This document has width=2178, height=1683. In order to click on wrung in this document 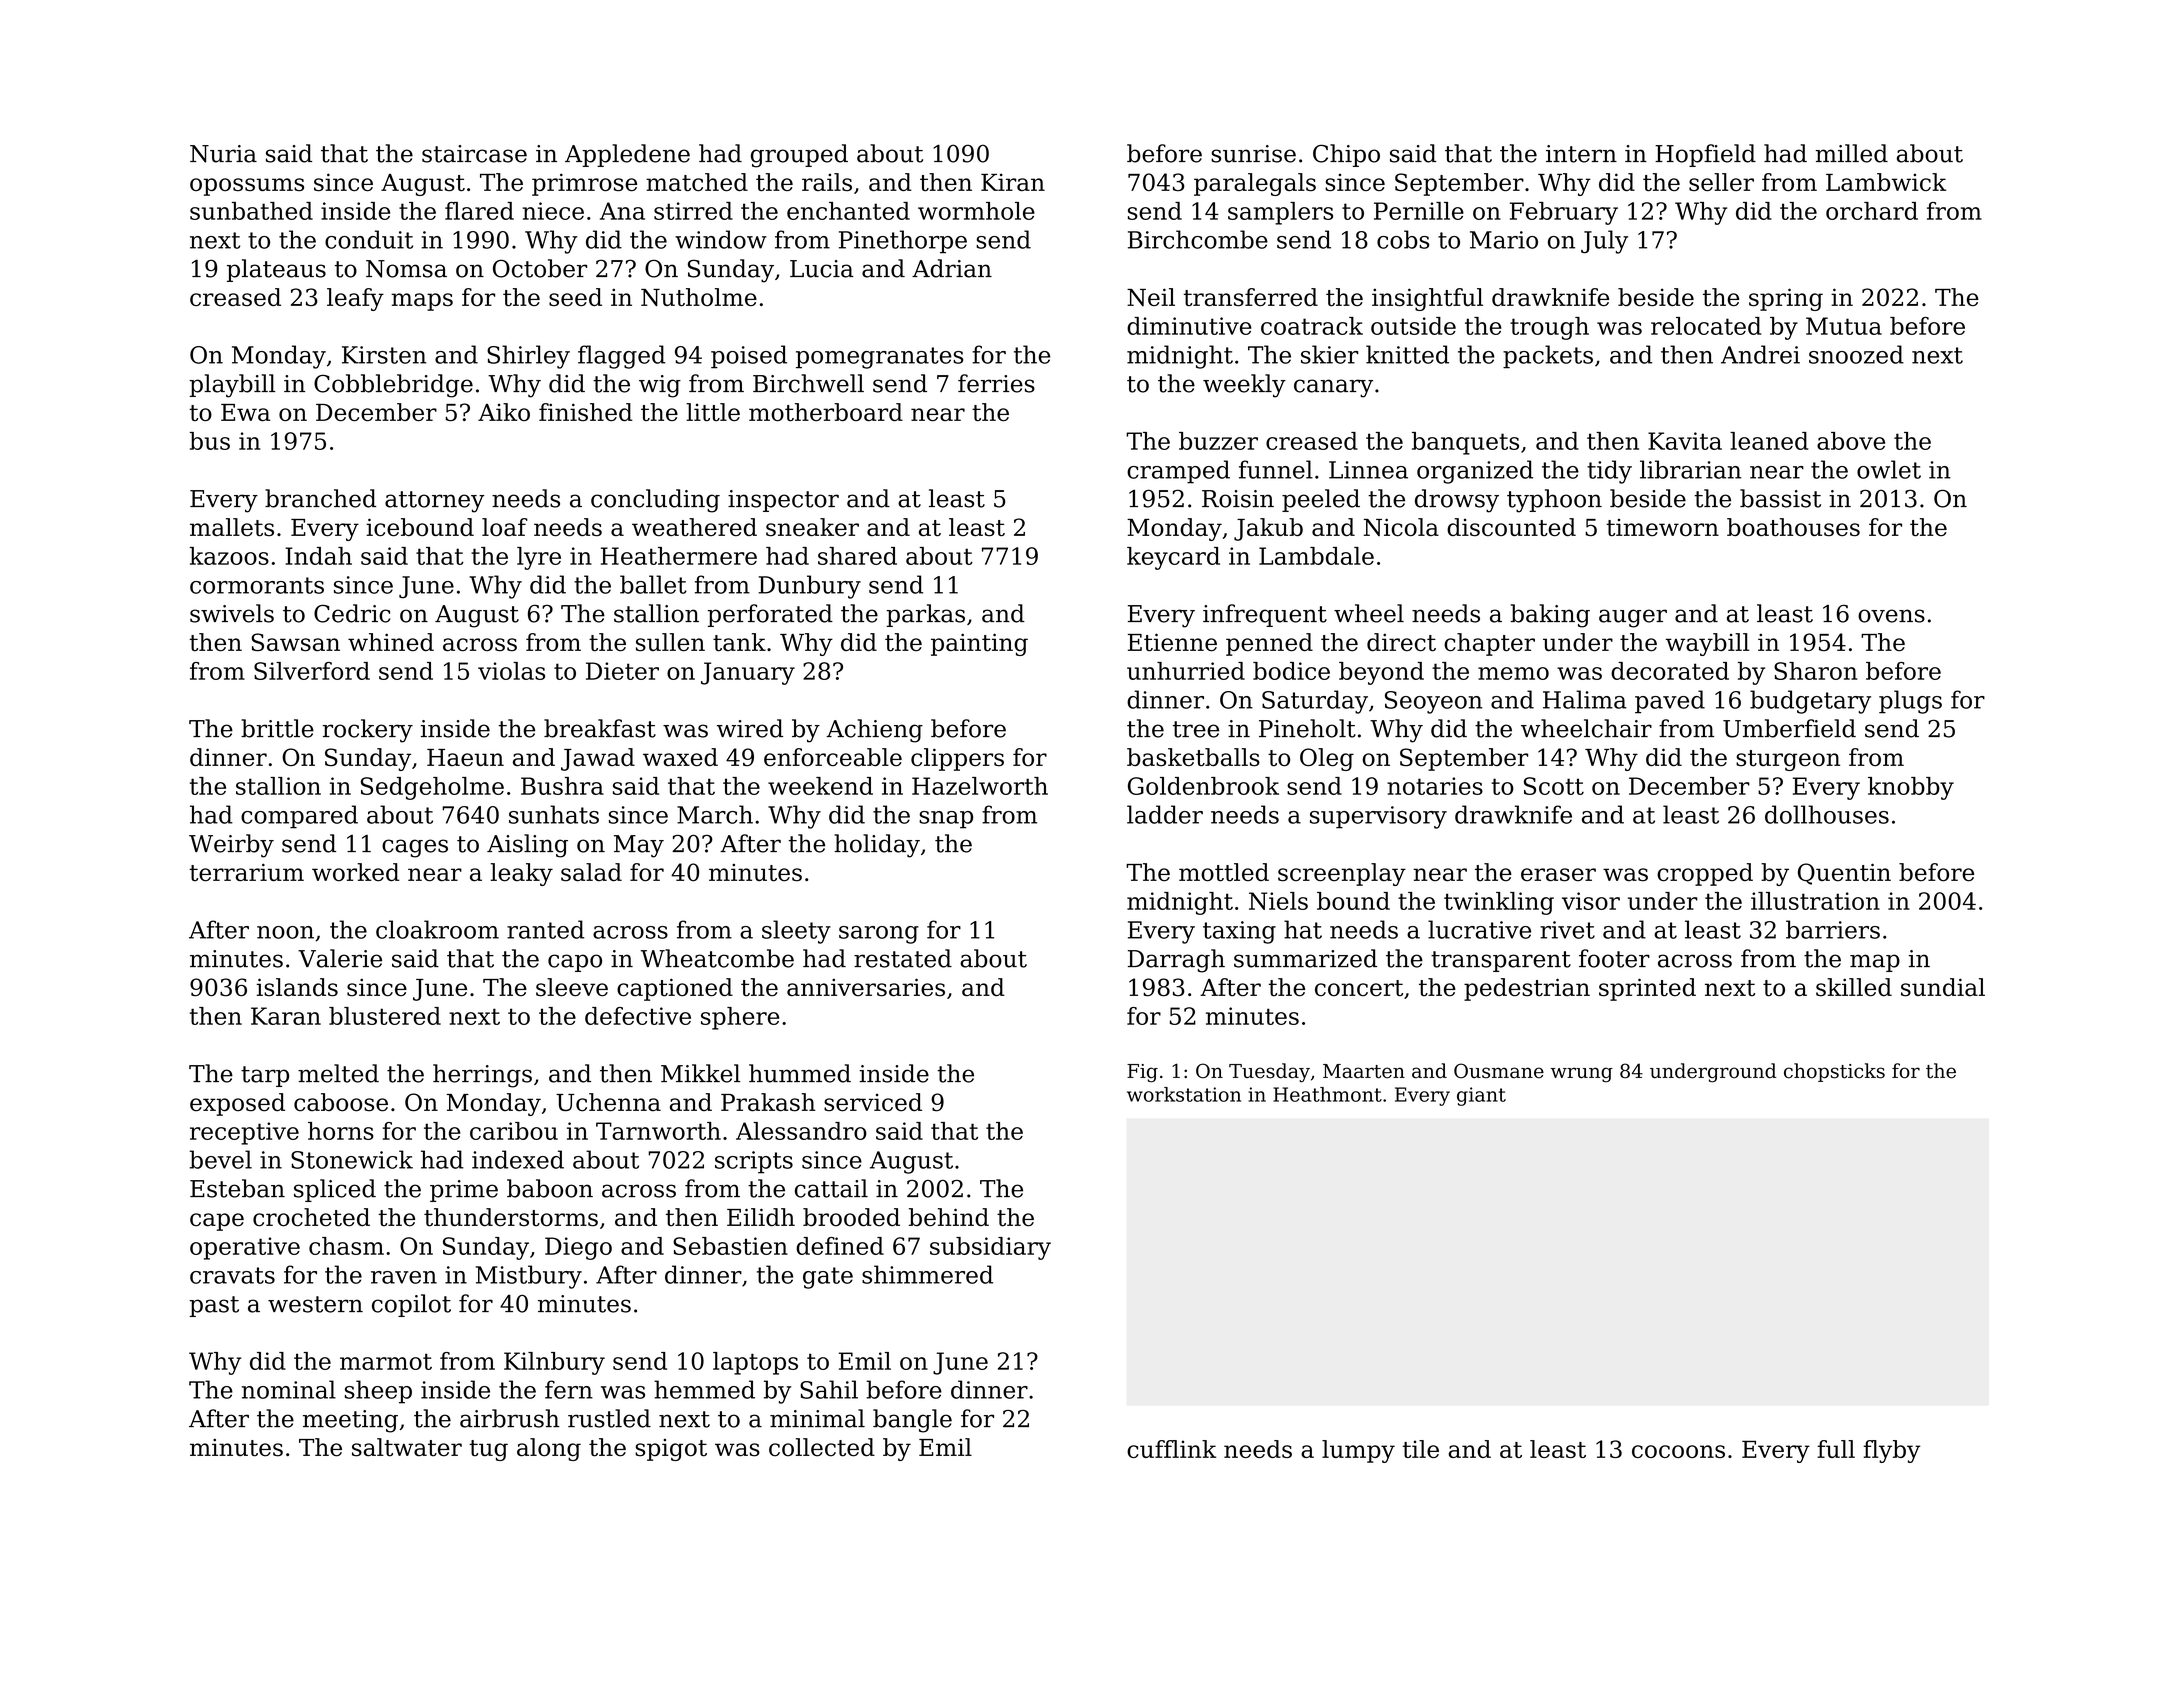, I will do `click(1582, 1075)`.
